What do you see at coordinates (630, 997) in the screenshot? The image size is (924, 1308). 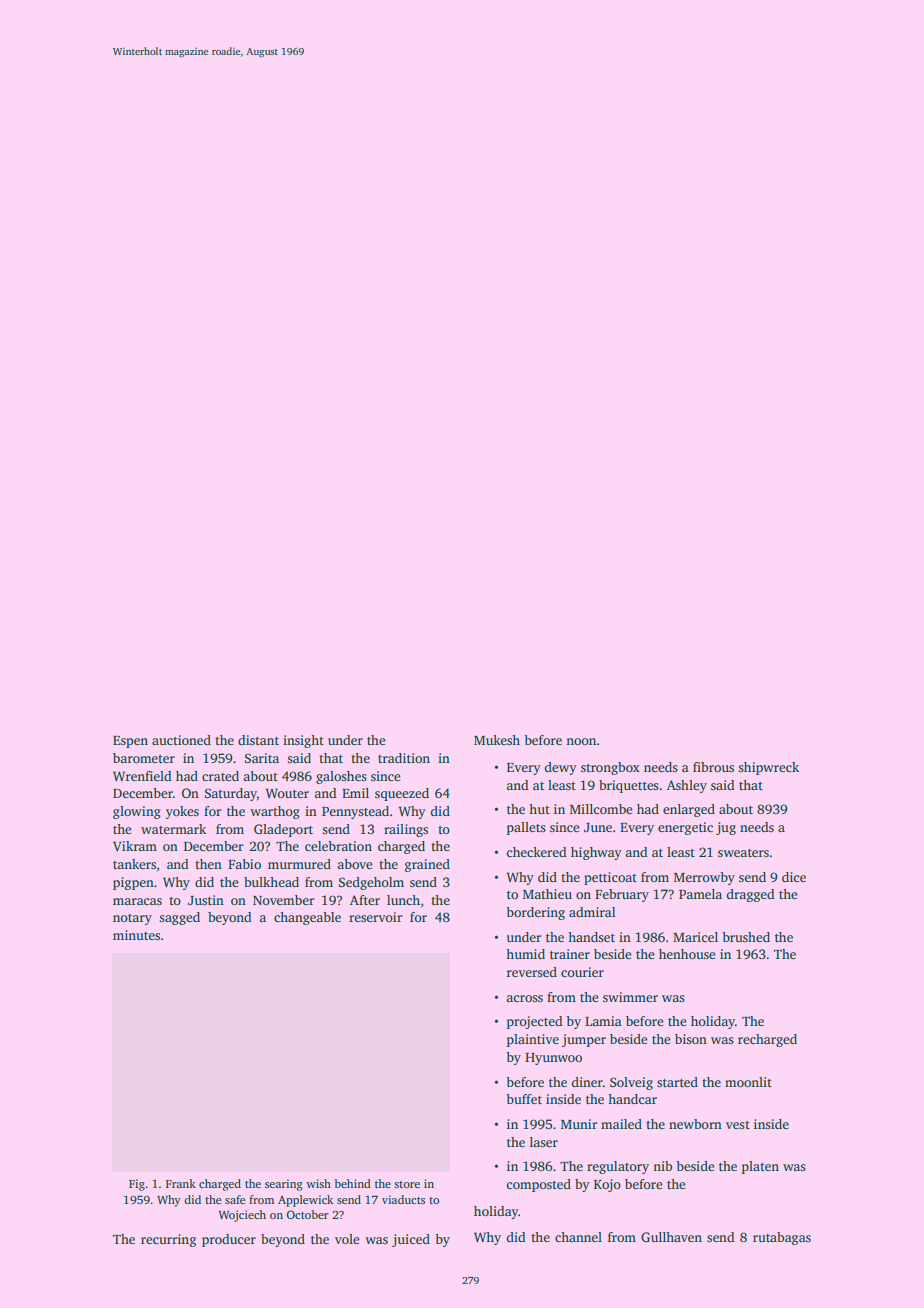 I see `swimmer` at bounding box center [630, 997].
